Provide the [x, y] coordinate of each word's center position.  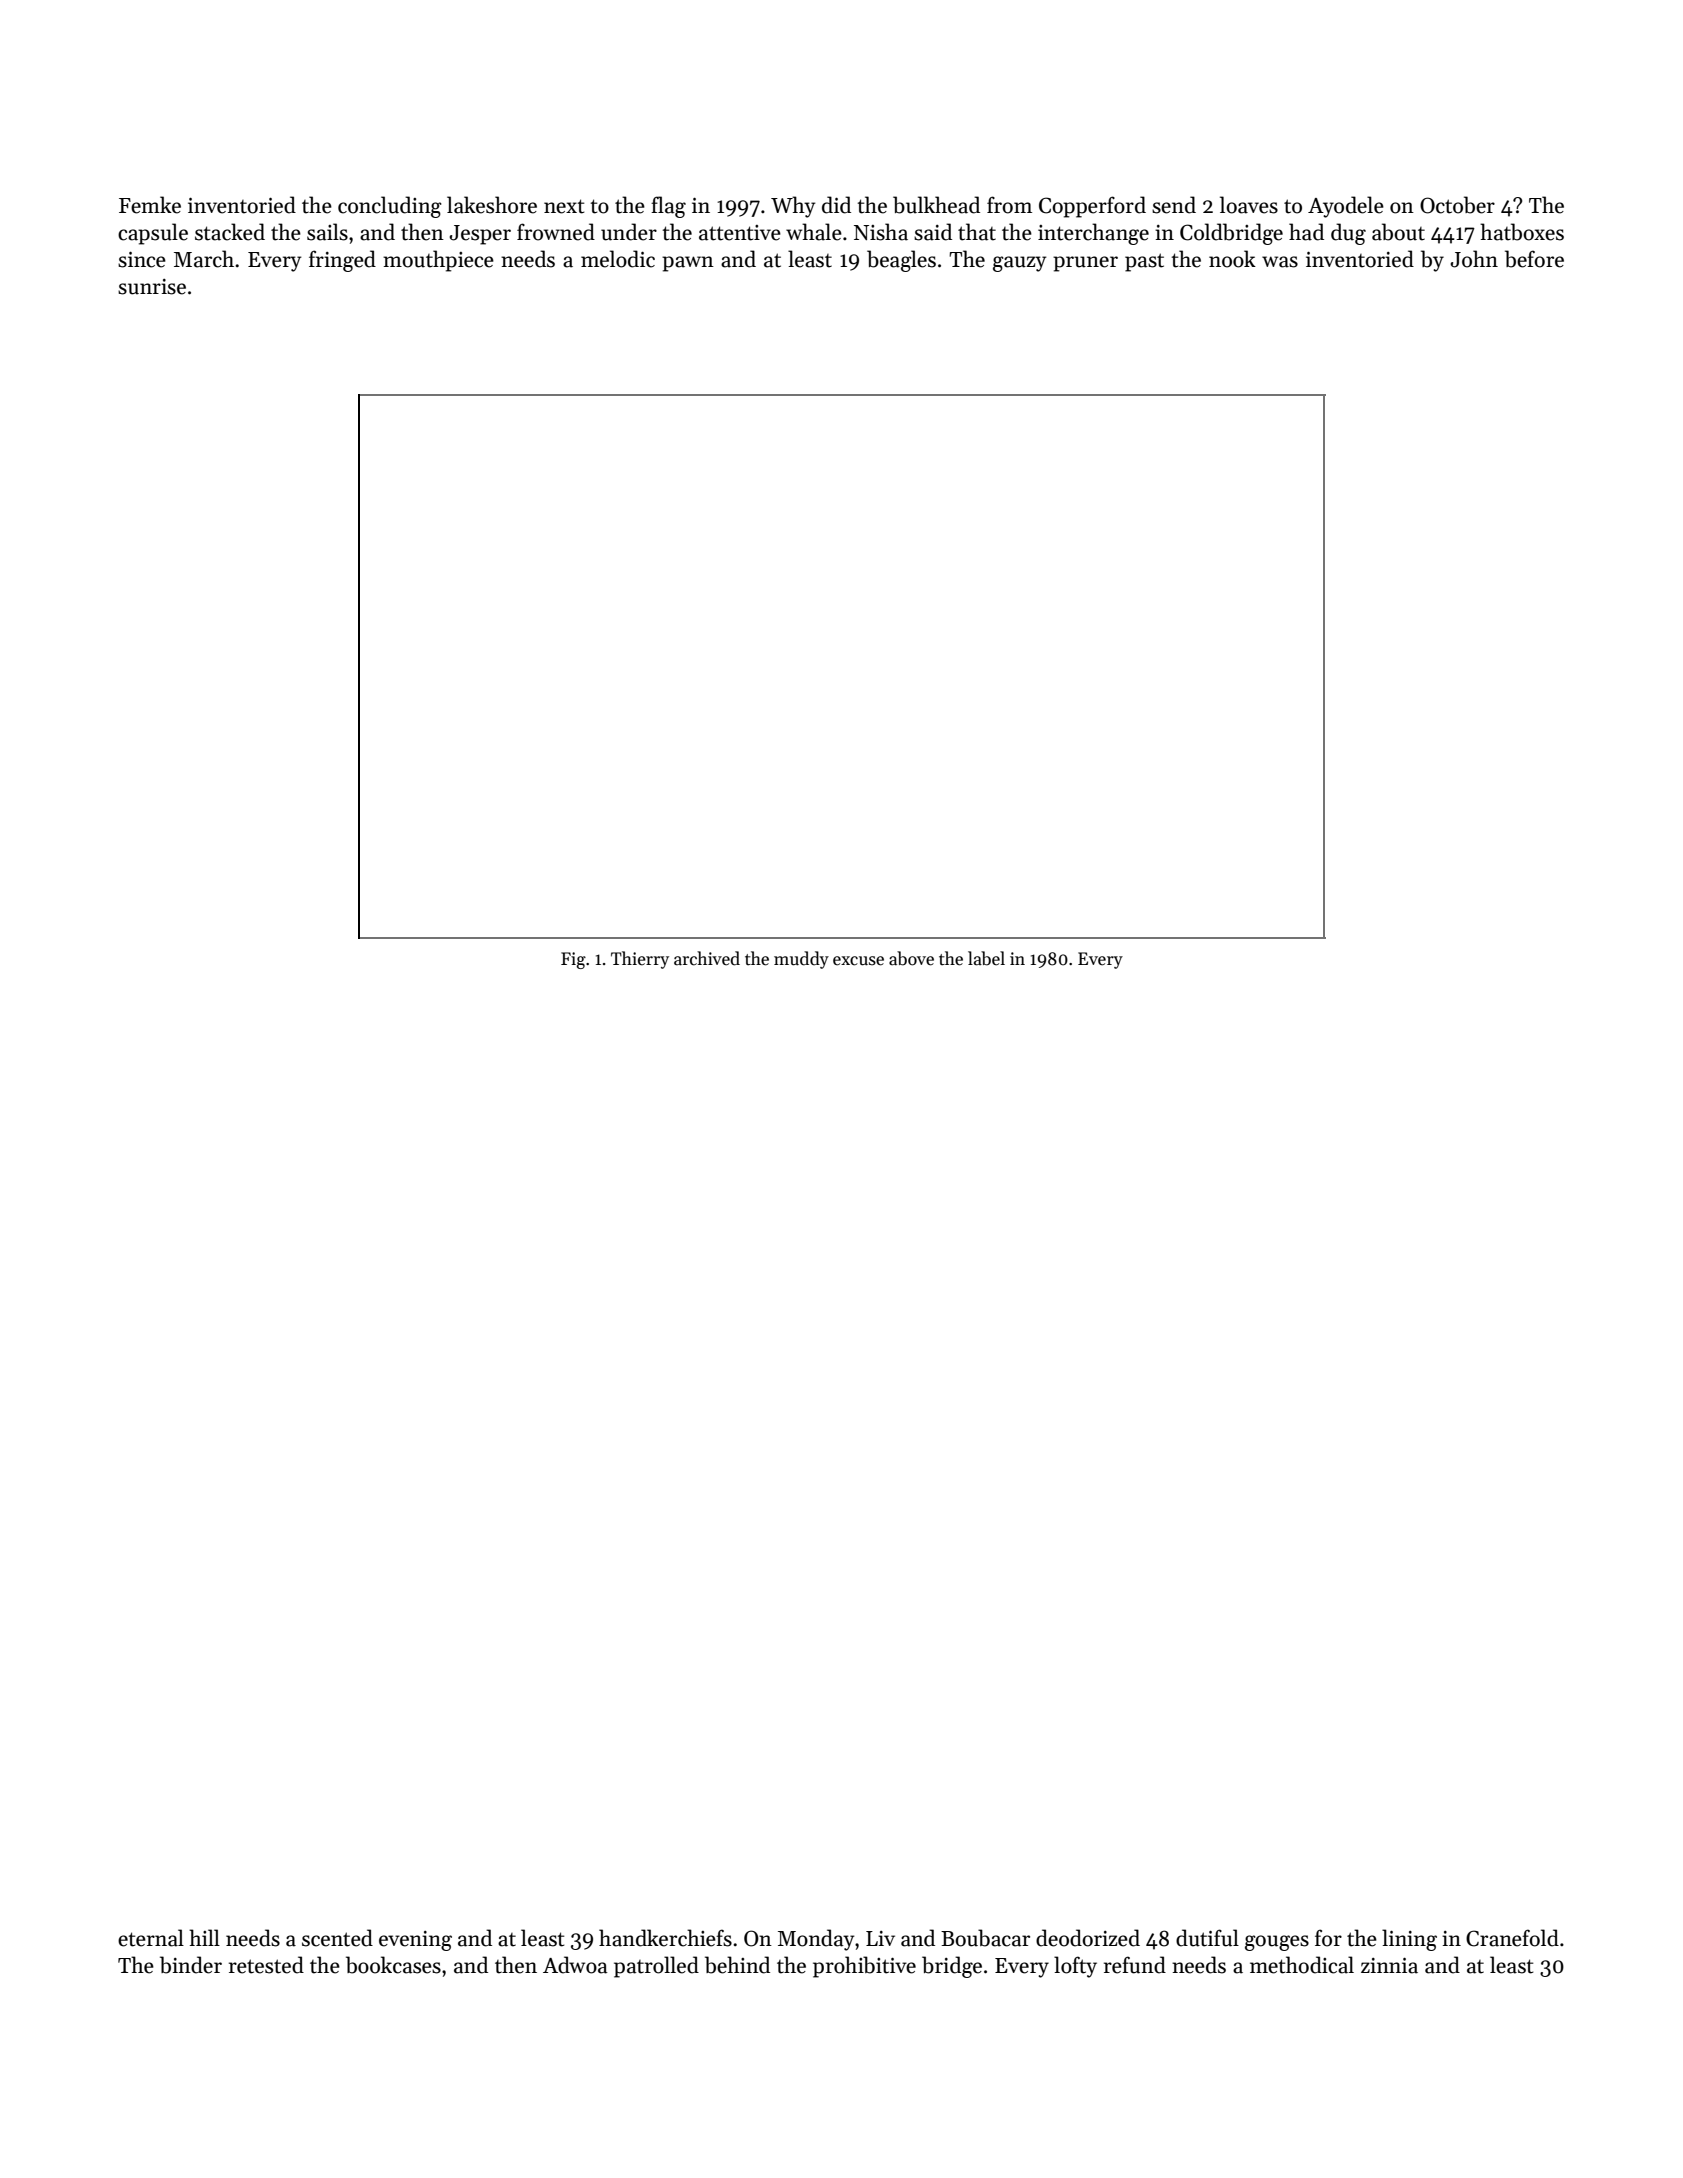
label [986, 958]
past [1144, 262]
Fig [573, 960]
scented [337, 1938]
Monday [816, 1940]
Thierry [640, 960]
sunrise [152, 287]
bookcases [393, 1965]
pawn [688, 264]
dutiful [1207, 1938]
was [1280, 262]
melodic [618, 259]
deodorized [1088, 1938]
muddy [801, 960]
